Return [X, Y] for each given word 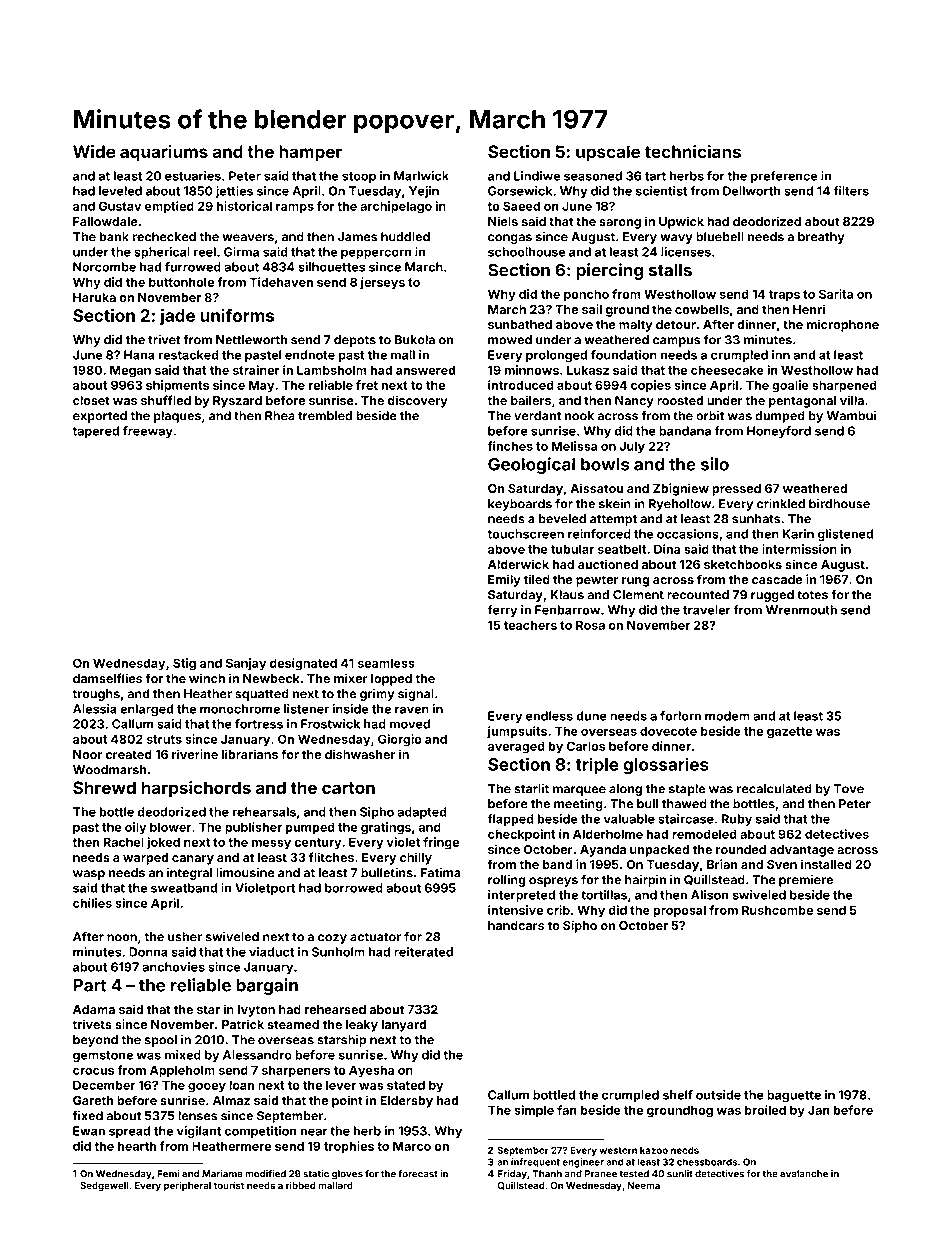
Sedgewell [104, 1186]
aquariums [164, 153]
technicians [693, 151]
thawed [684, 804]
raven [412, 710]
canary [193, 860]
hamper [310, 153]
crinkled [781, 503]
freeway [148, 432]
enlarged [146, 710]
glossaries [666, 766]
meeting [578, 805]
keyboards [520, 505]
